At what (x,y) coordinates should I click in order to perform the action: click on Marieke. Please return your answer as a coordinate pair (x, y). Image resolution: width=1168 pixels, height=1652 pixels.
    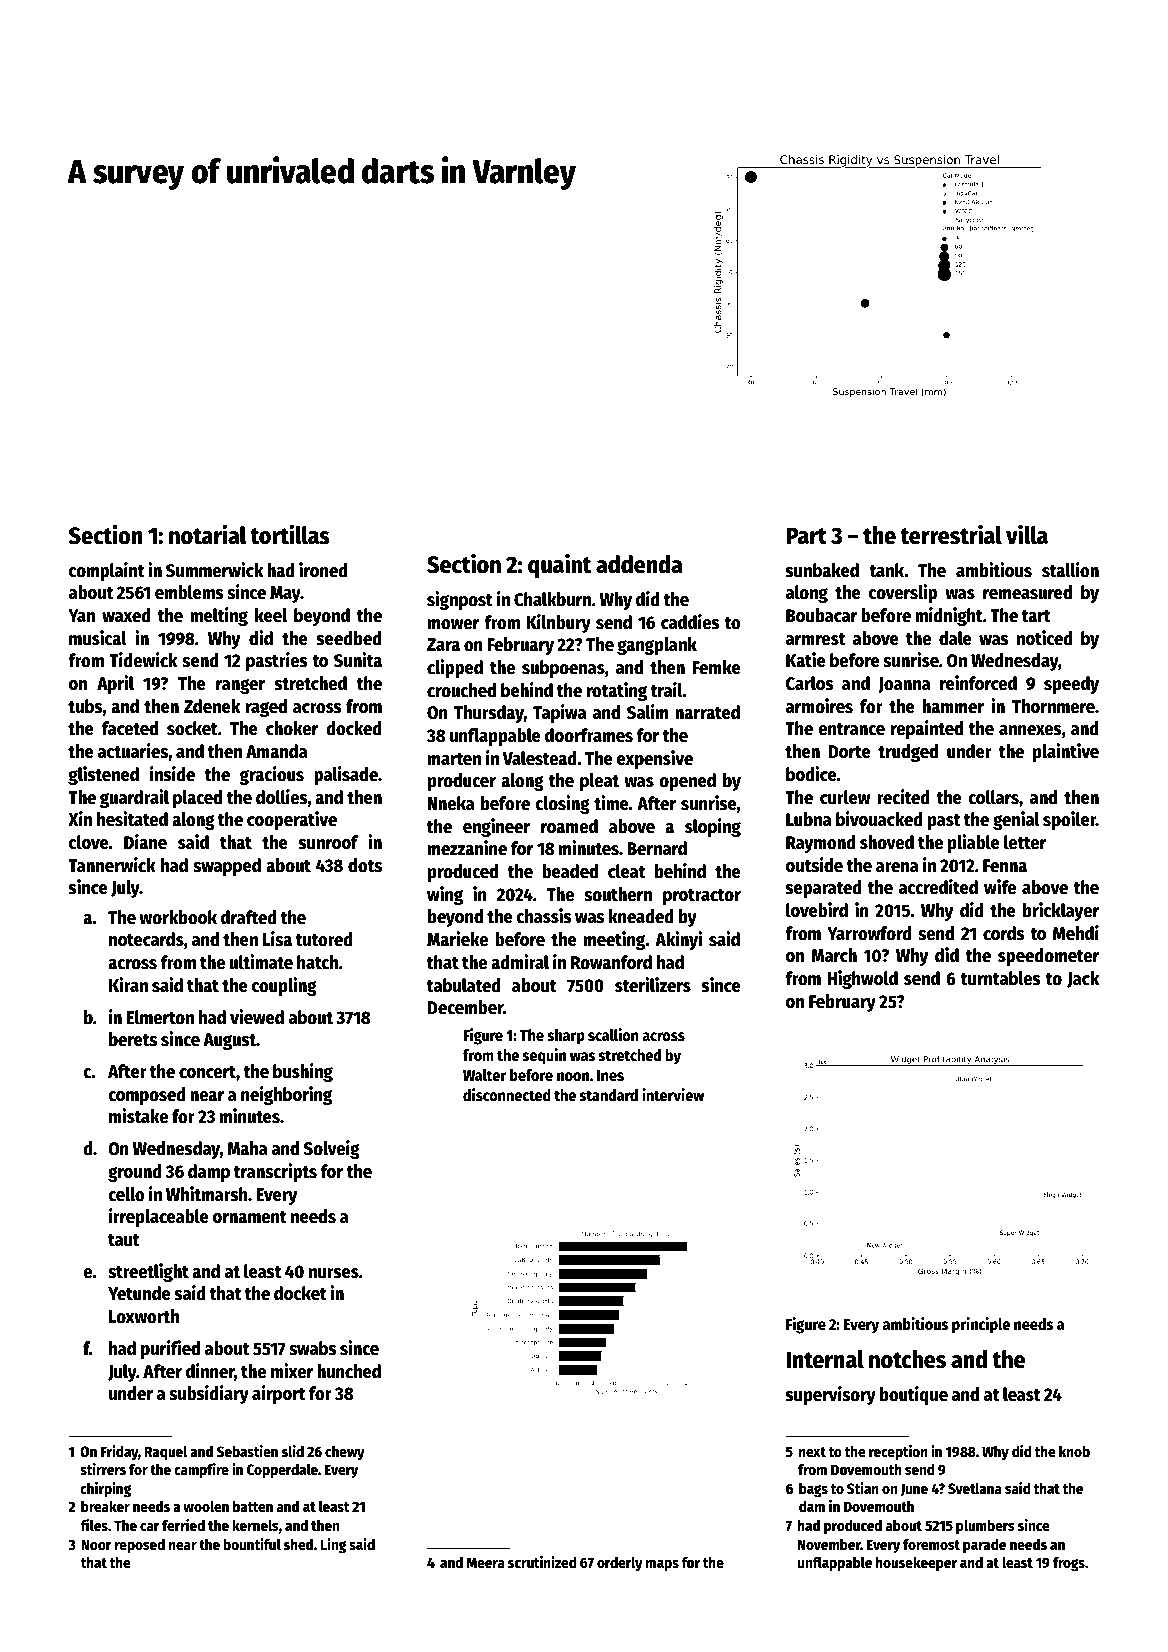
    Looking at the image, I should click on (457, 939).
